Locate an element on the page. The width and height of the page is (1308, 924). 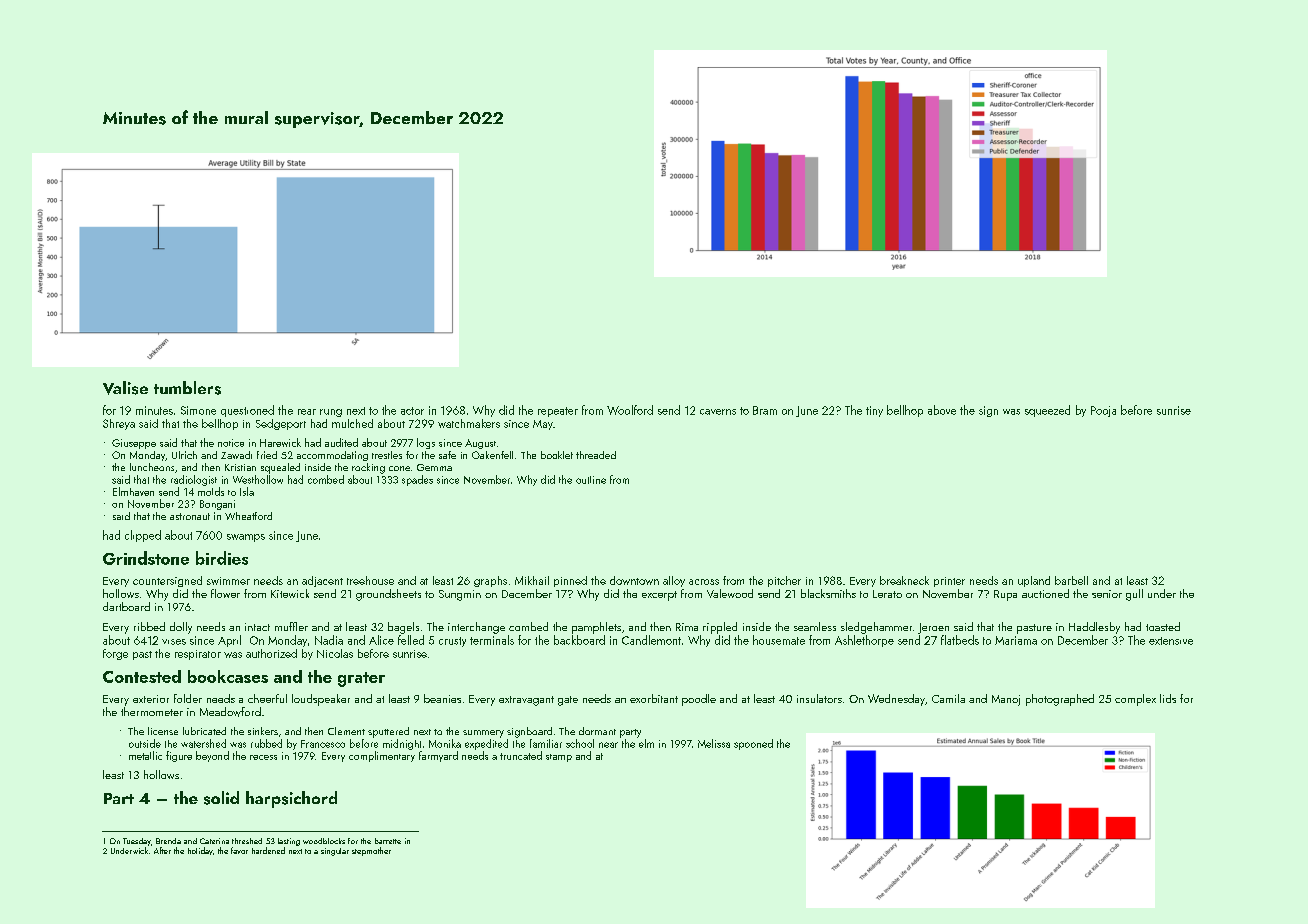
housemate is located at coordinates (779, 640).
